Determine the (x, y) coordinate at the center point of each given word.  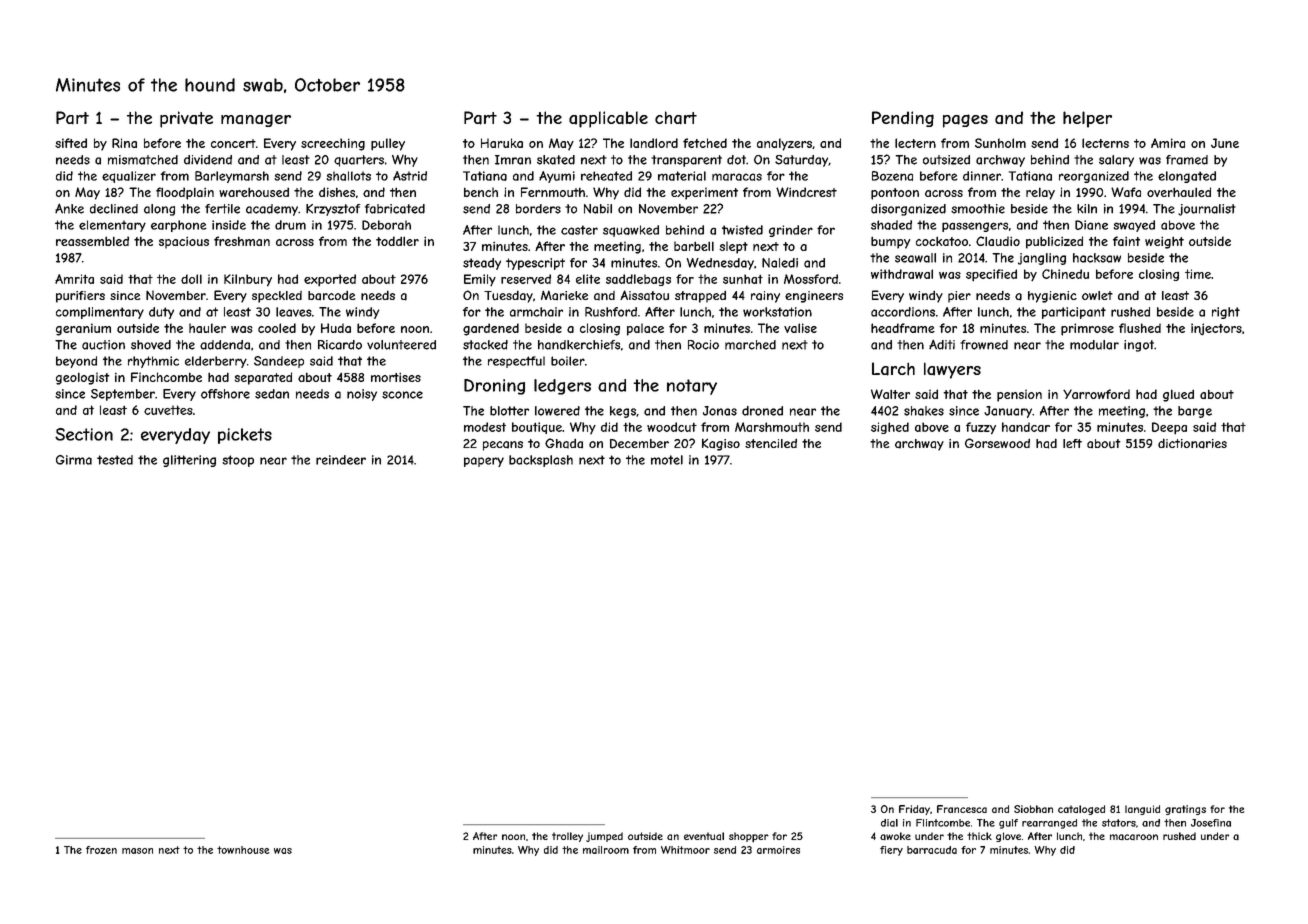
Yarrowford (1096, 394)
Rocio (703, 345)
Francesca (962, 809)
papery (484, 462)
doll (191, 279)
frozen (101, 850)
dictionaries (1192, 443)
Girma (74, 460)
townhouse (243, 850)
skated (556, 160)
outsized (946, 160)
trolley (567, 837)
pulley (388, 144)
